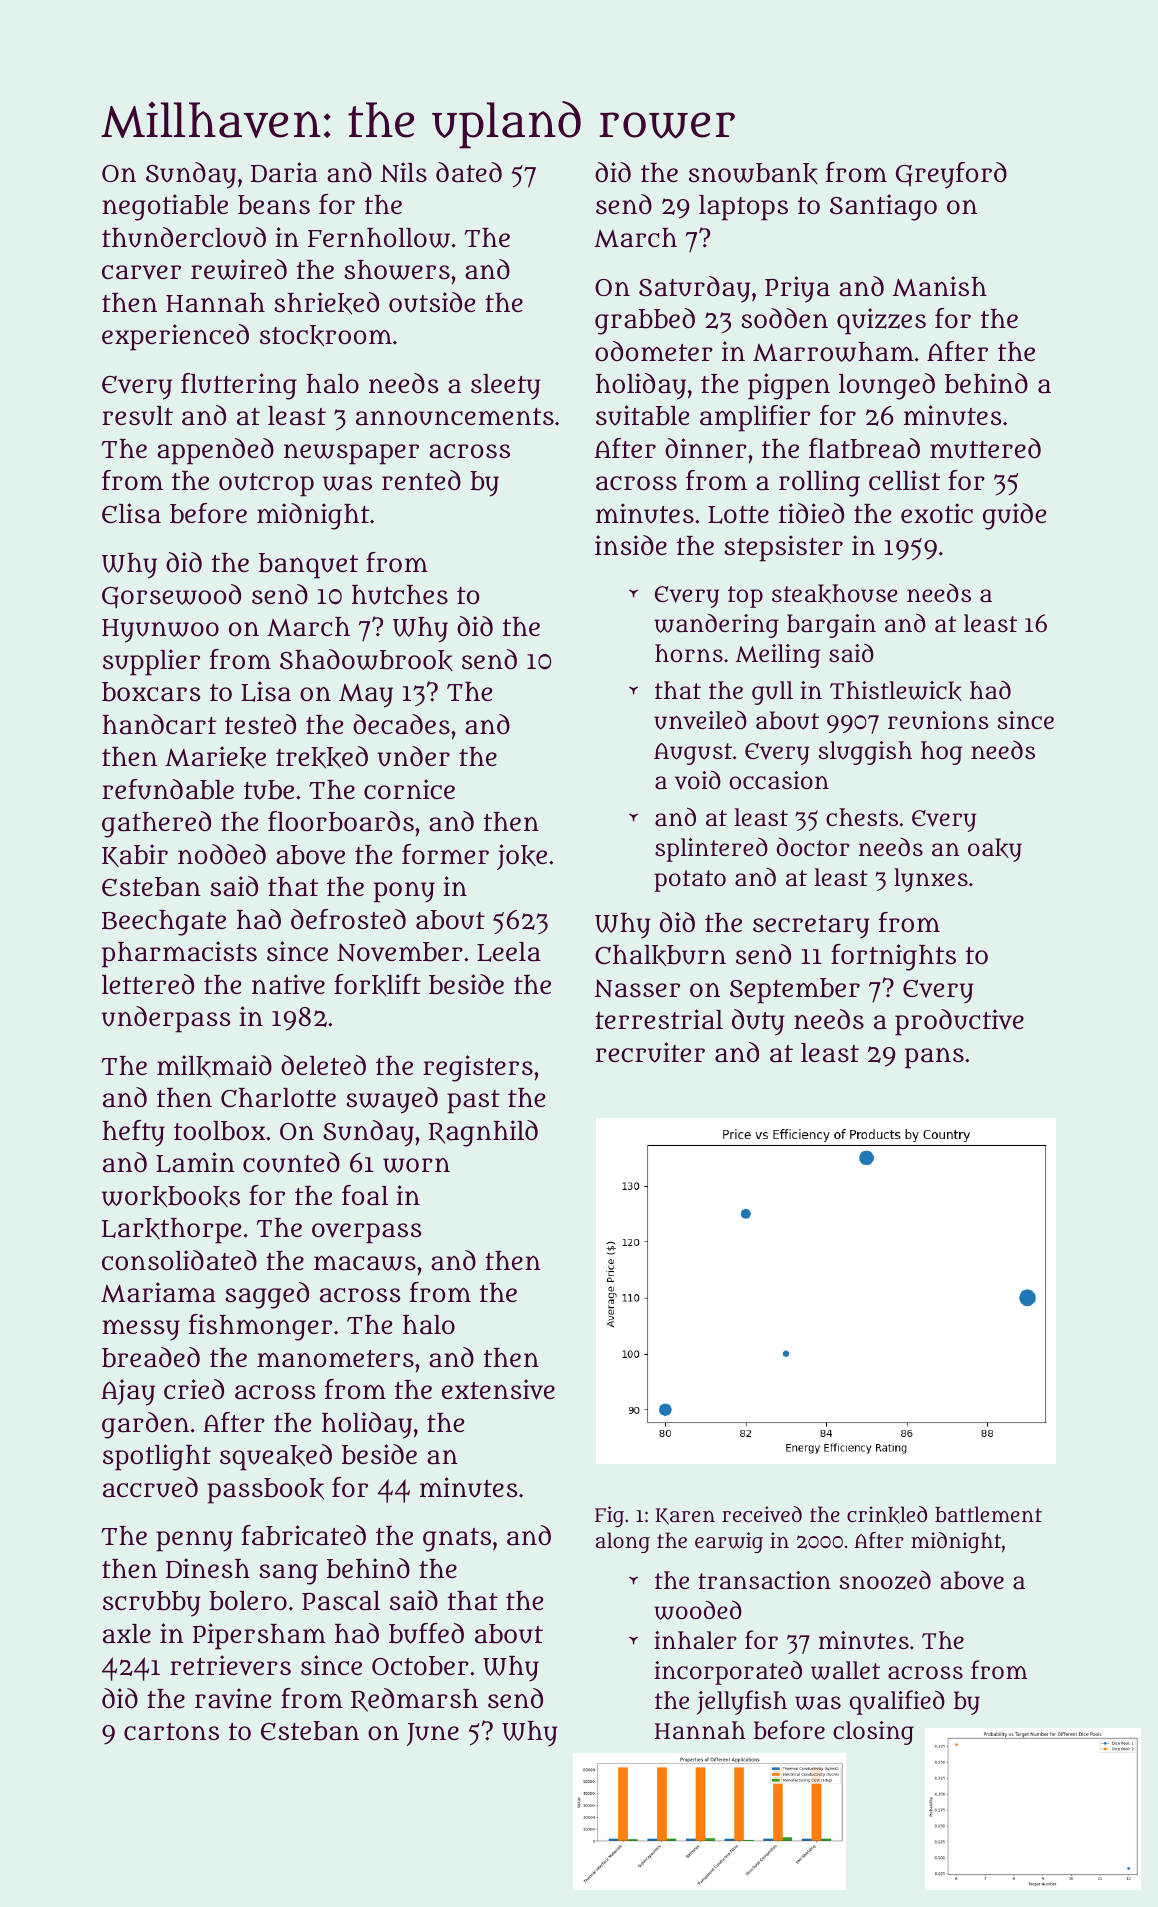  I want to click on inside, so click(631, 545).
